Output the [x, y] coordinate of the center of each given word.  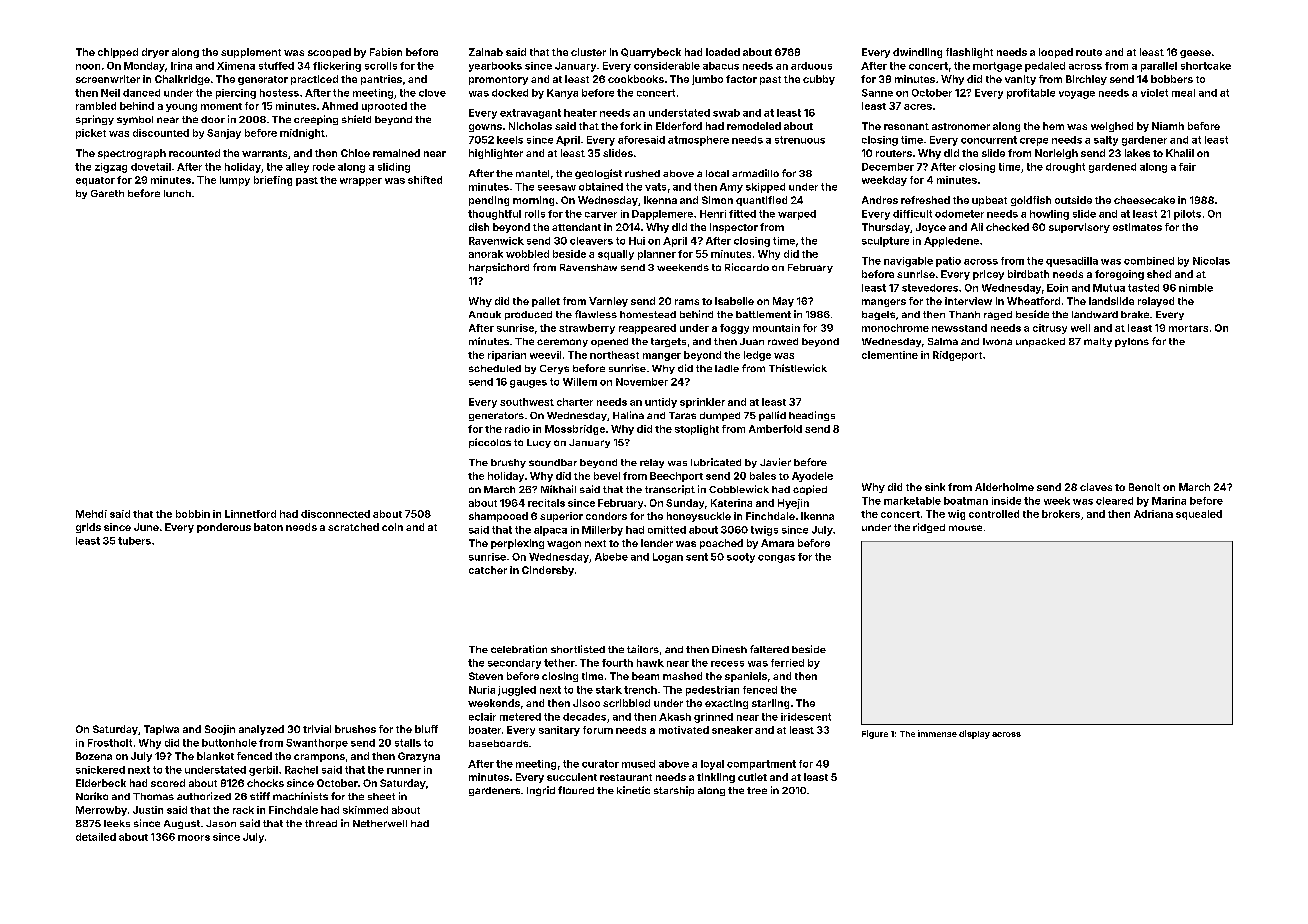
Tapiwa [161, 730]
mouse [965, 528]
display [974, 734]
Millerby [602, 531]
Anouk [485, 314]
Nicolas [1211, 261]
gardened [1112, 168]
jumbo [707, 80]
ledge [757, 356]
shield [356, 119]
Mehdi [91, 514]
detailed [96, 837]
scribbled [626, 703]
